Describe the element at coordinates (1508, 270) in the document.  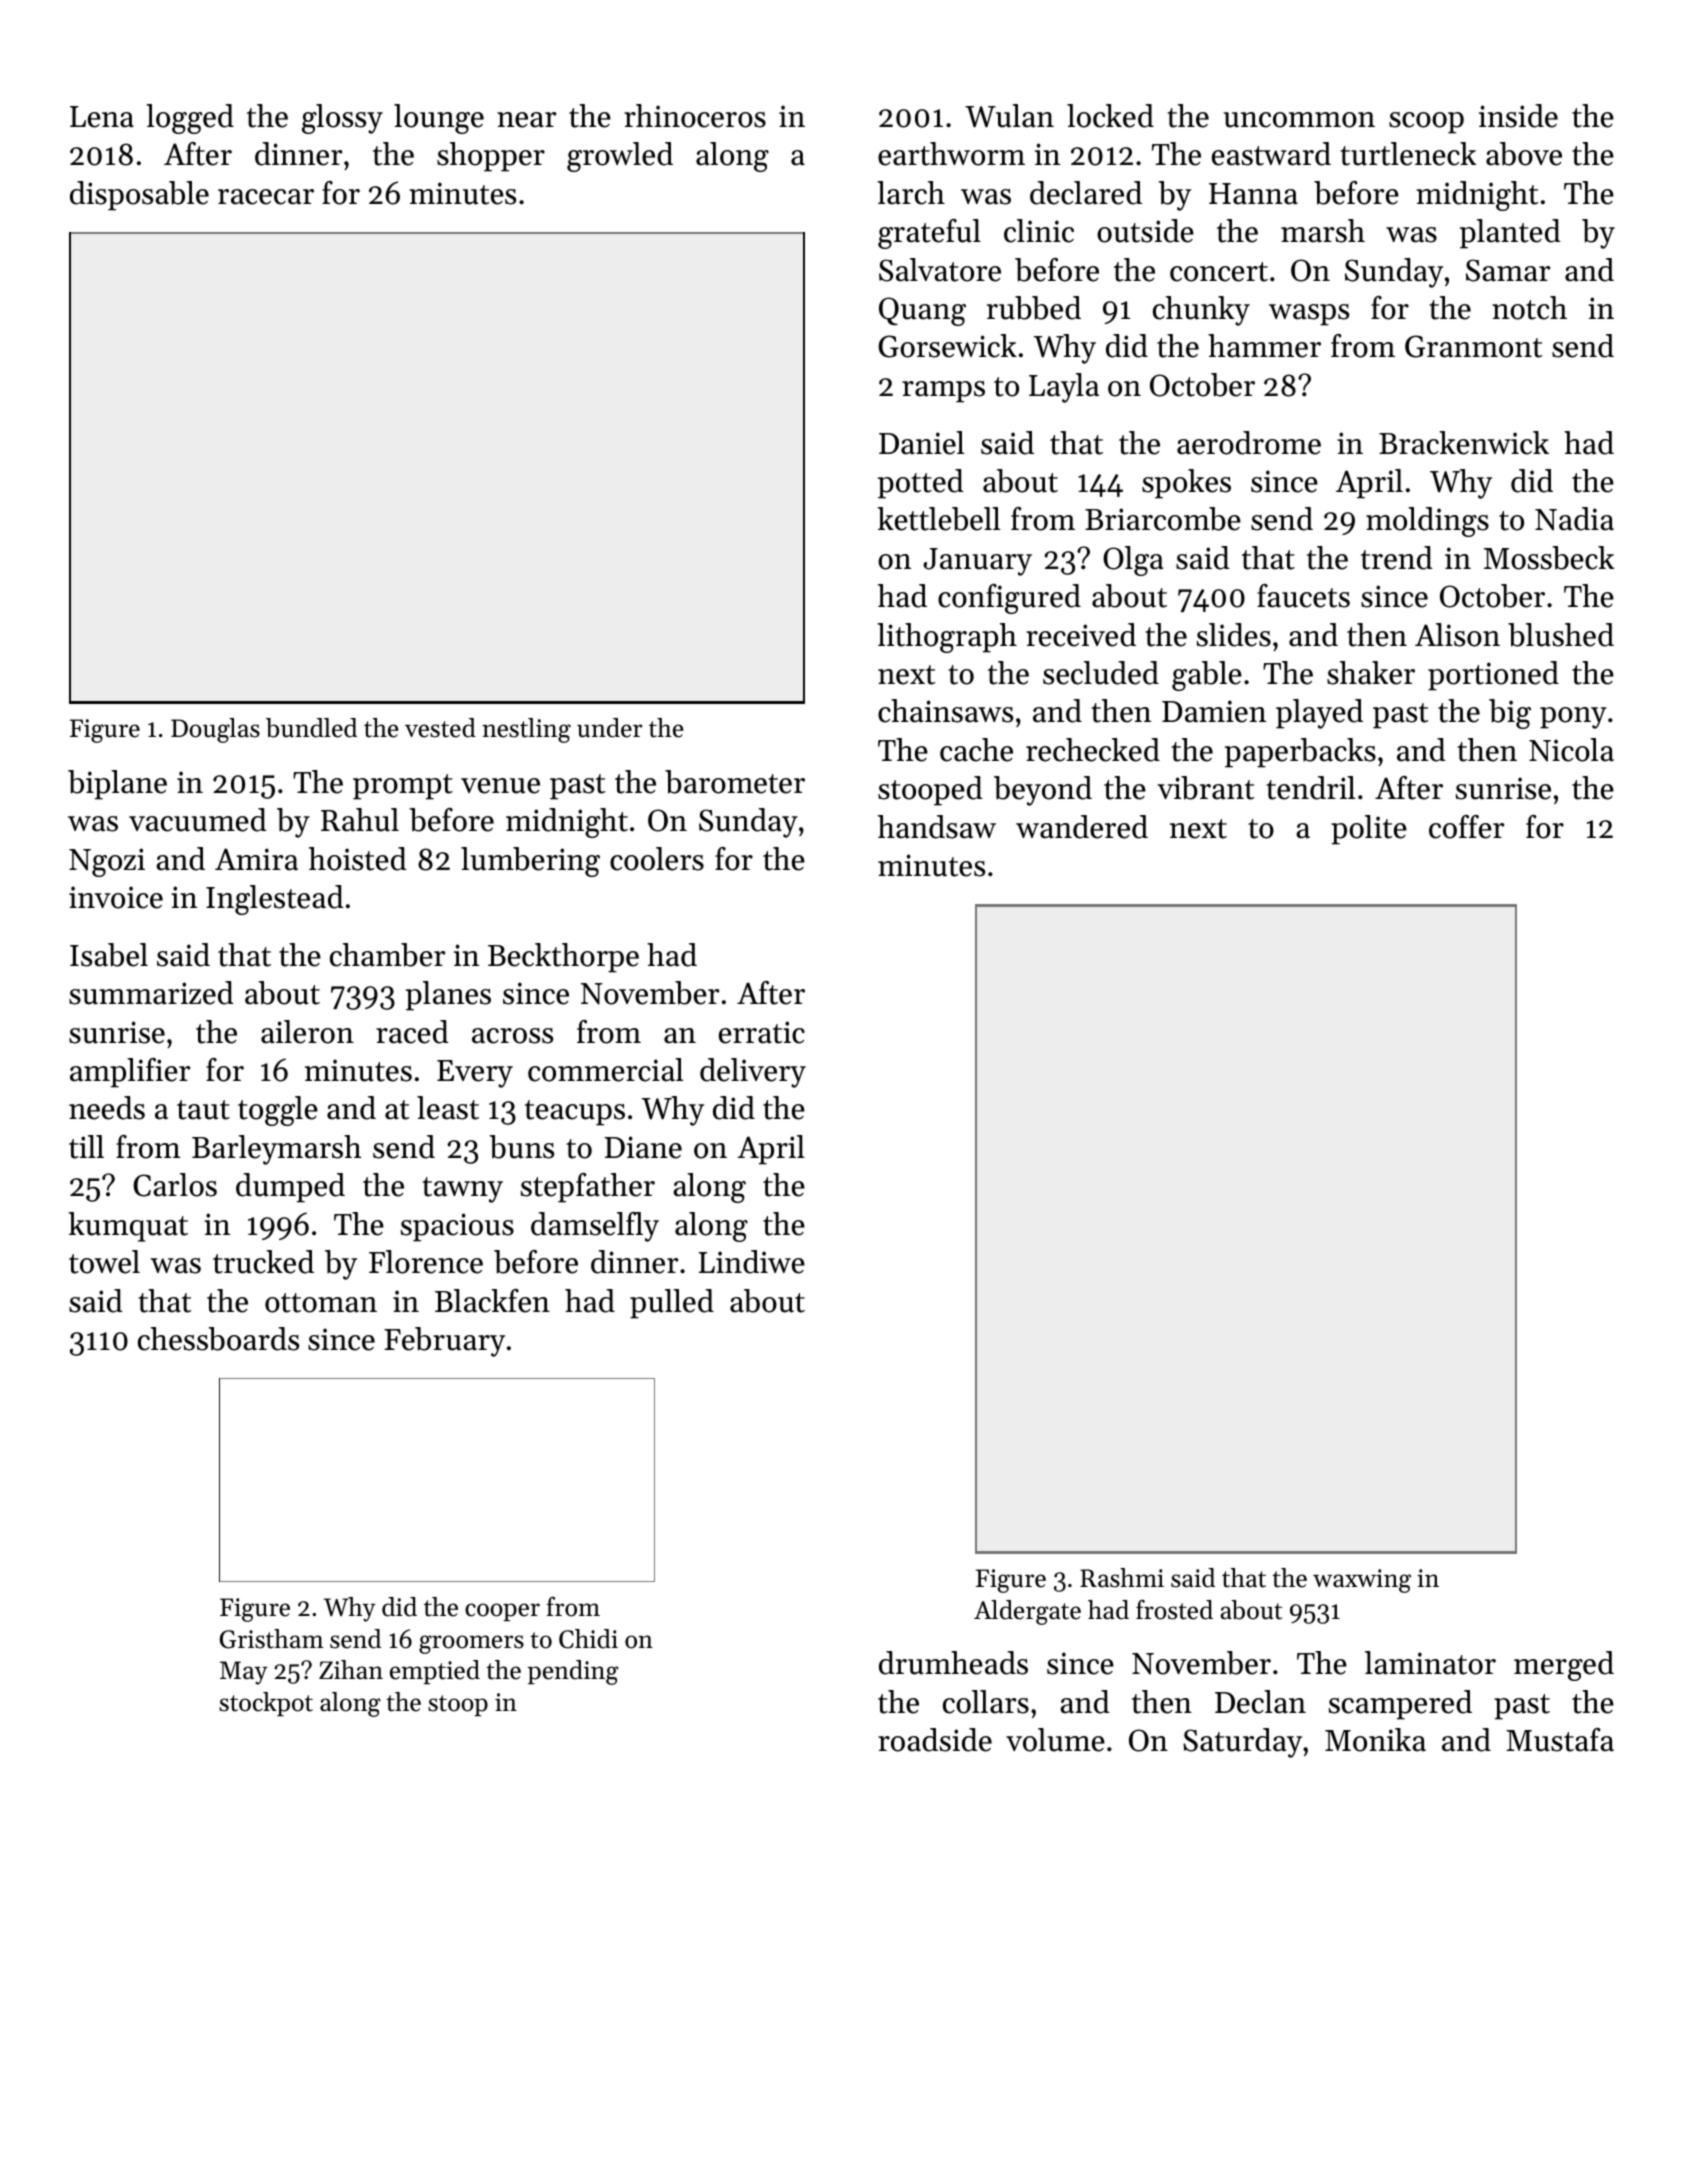
I see `Samar` at that location.
